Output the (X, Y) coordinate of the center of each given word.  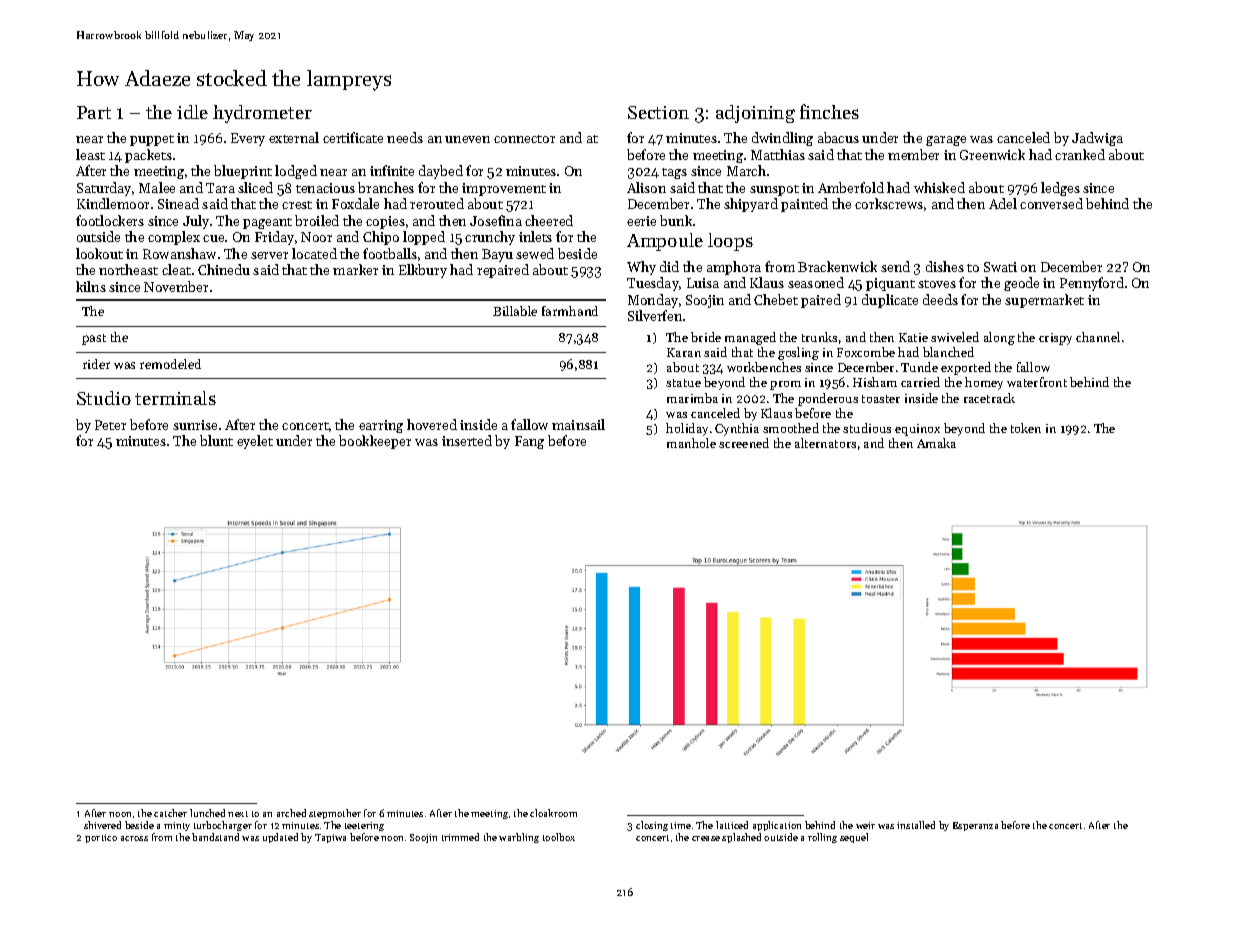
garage (946, 141)
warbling (519, 838)
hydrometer (262, 114)
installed (916, 825)
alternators (825, 443)
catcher (170, 813)
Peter (110, 425)
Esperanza (975, 826)
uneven (467, 139)
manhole (691, 443)
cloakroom (553, 813)
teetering (364, 826)
